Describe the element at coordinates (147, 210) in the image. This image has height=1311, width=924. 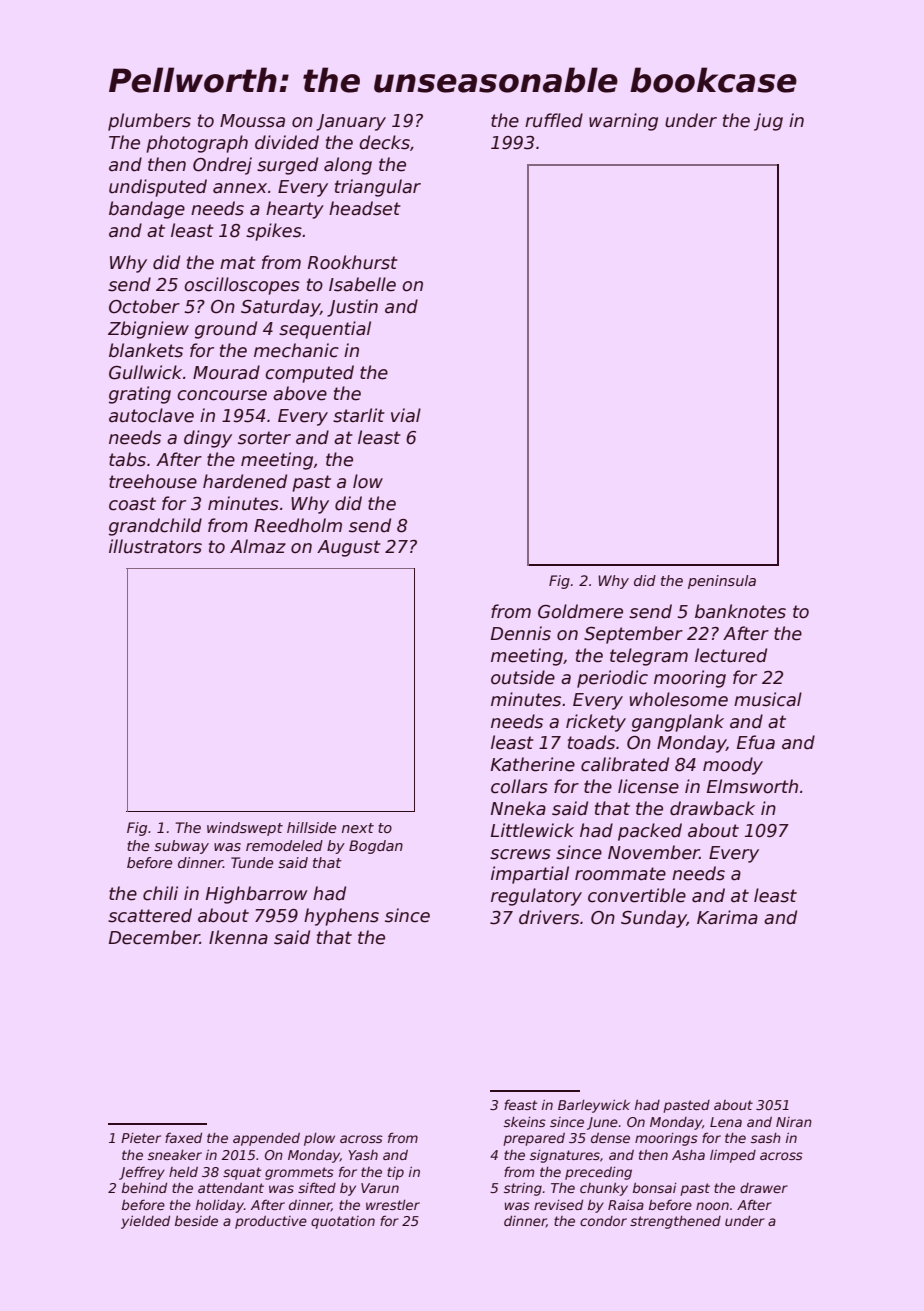
I see `bandage` at that location.
